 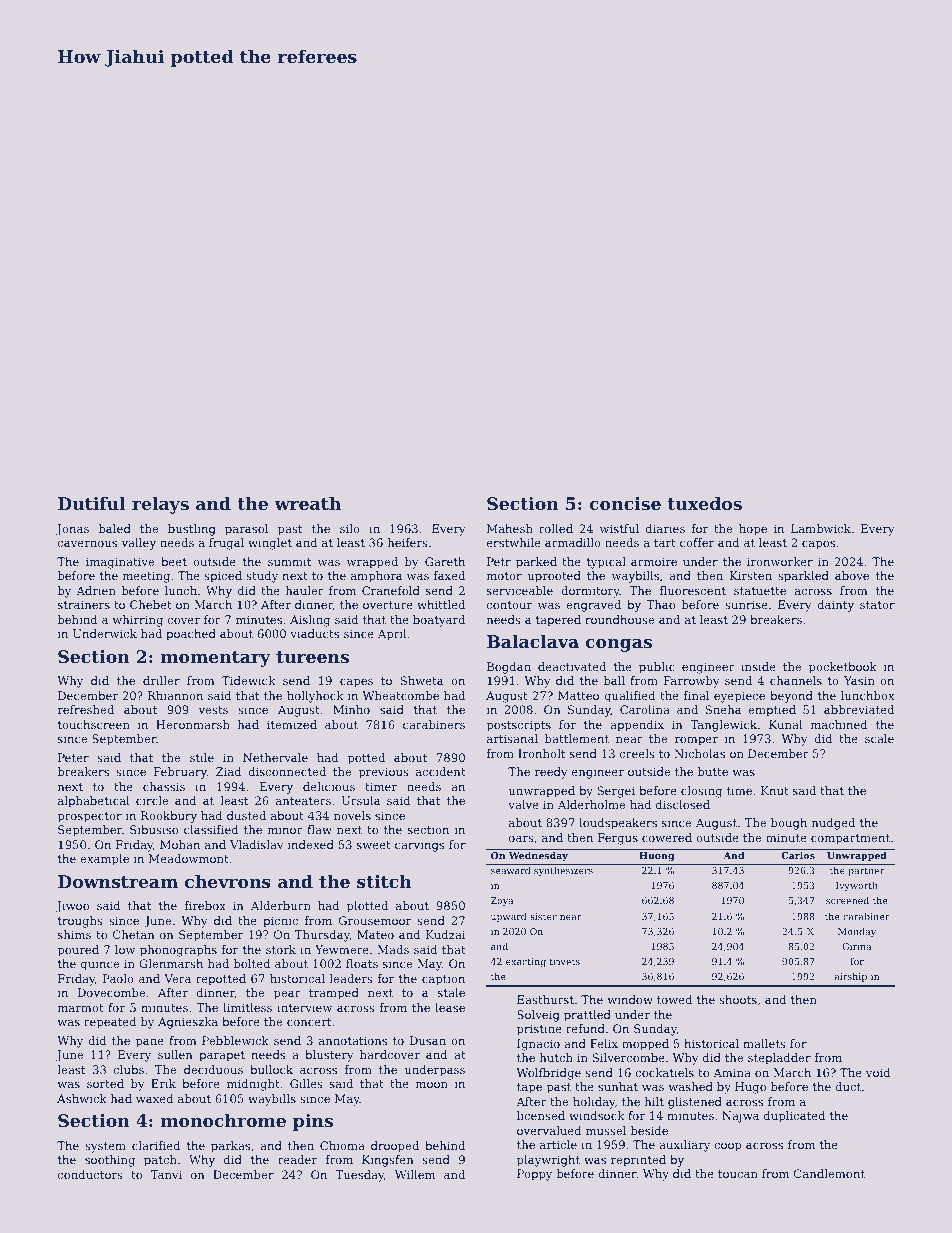 What do you see at coordinates (160, 505) in the screenshot?
I see `relays` at bounding box center [160, 505].
